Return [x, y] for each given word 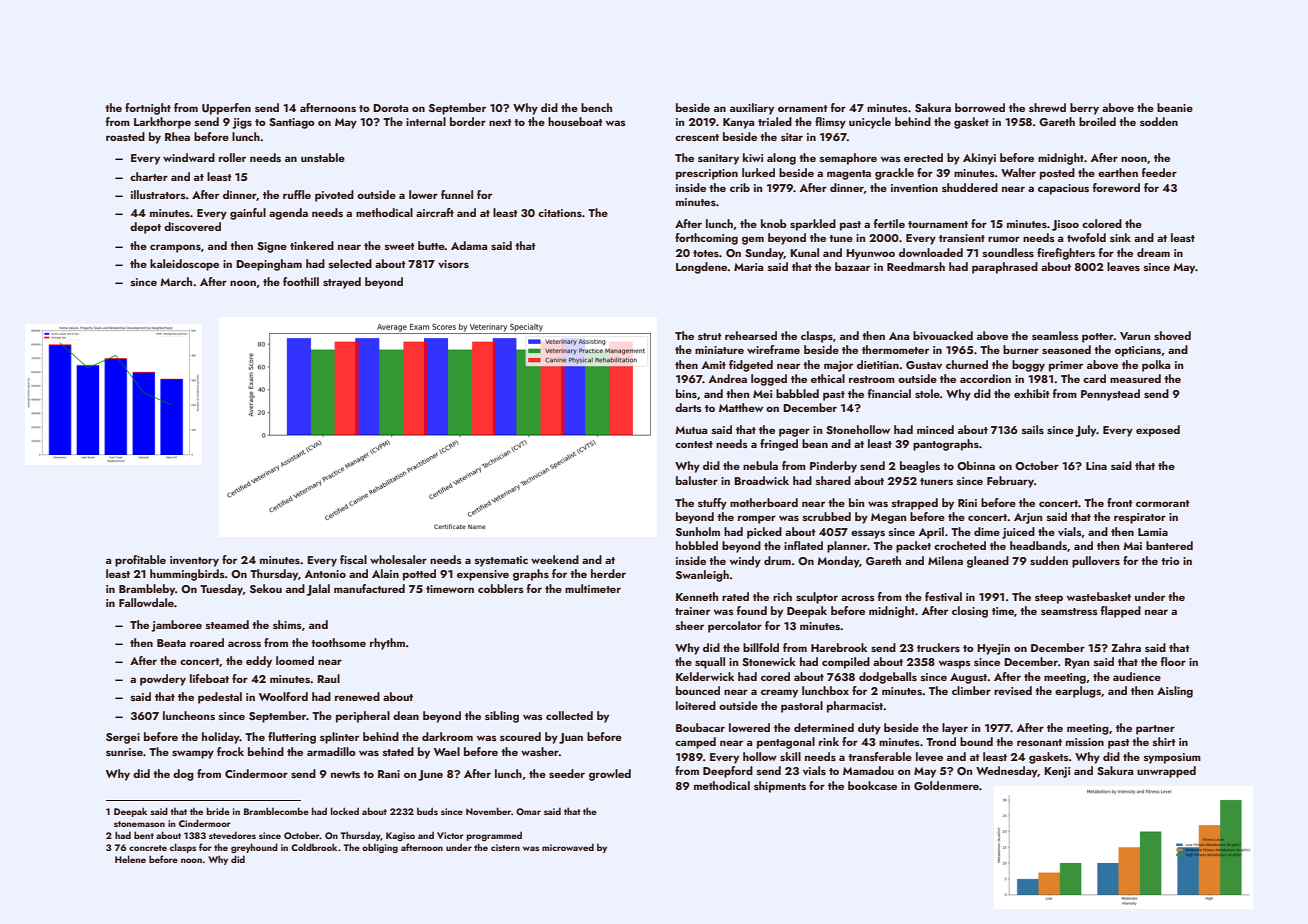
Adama [469, 245]
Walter [1018, 172]
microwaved [568, 847]
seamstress [1069, 611]
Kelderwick [705, 676]
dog [183, 775]
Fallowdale [146, 602]
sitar [792, 137]
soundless [1008, 252]
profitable [140, 561]
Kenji [1057, 772]
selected [350, 263]
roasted [125, 136]
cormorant [1163, 503]
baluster [697, 480]
